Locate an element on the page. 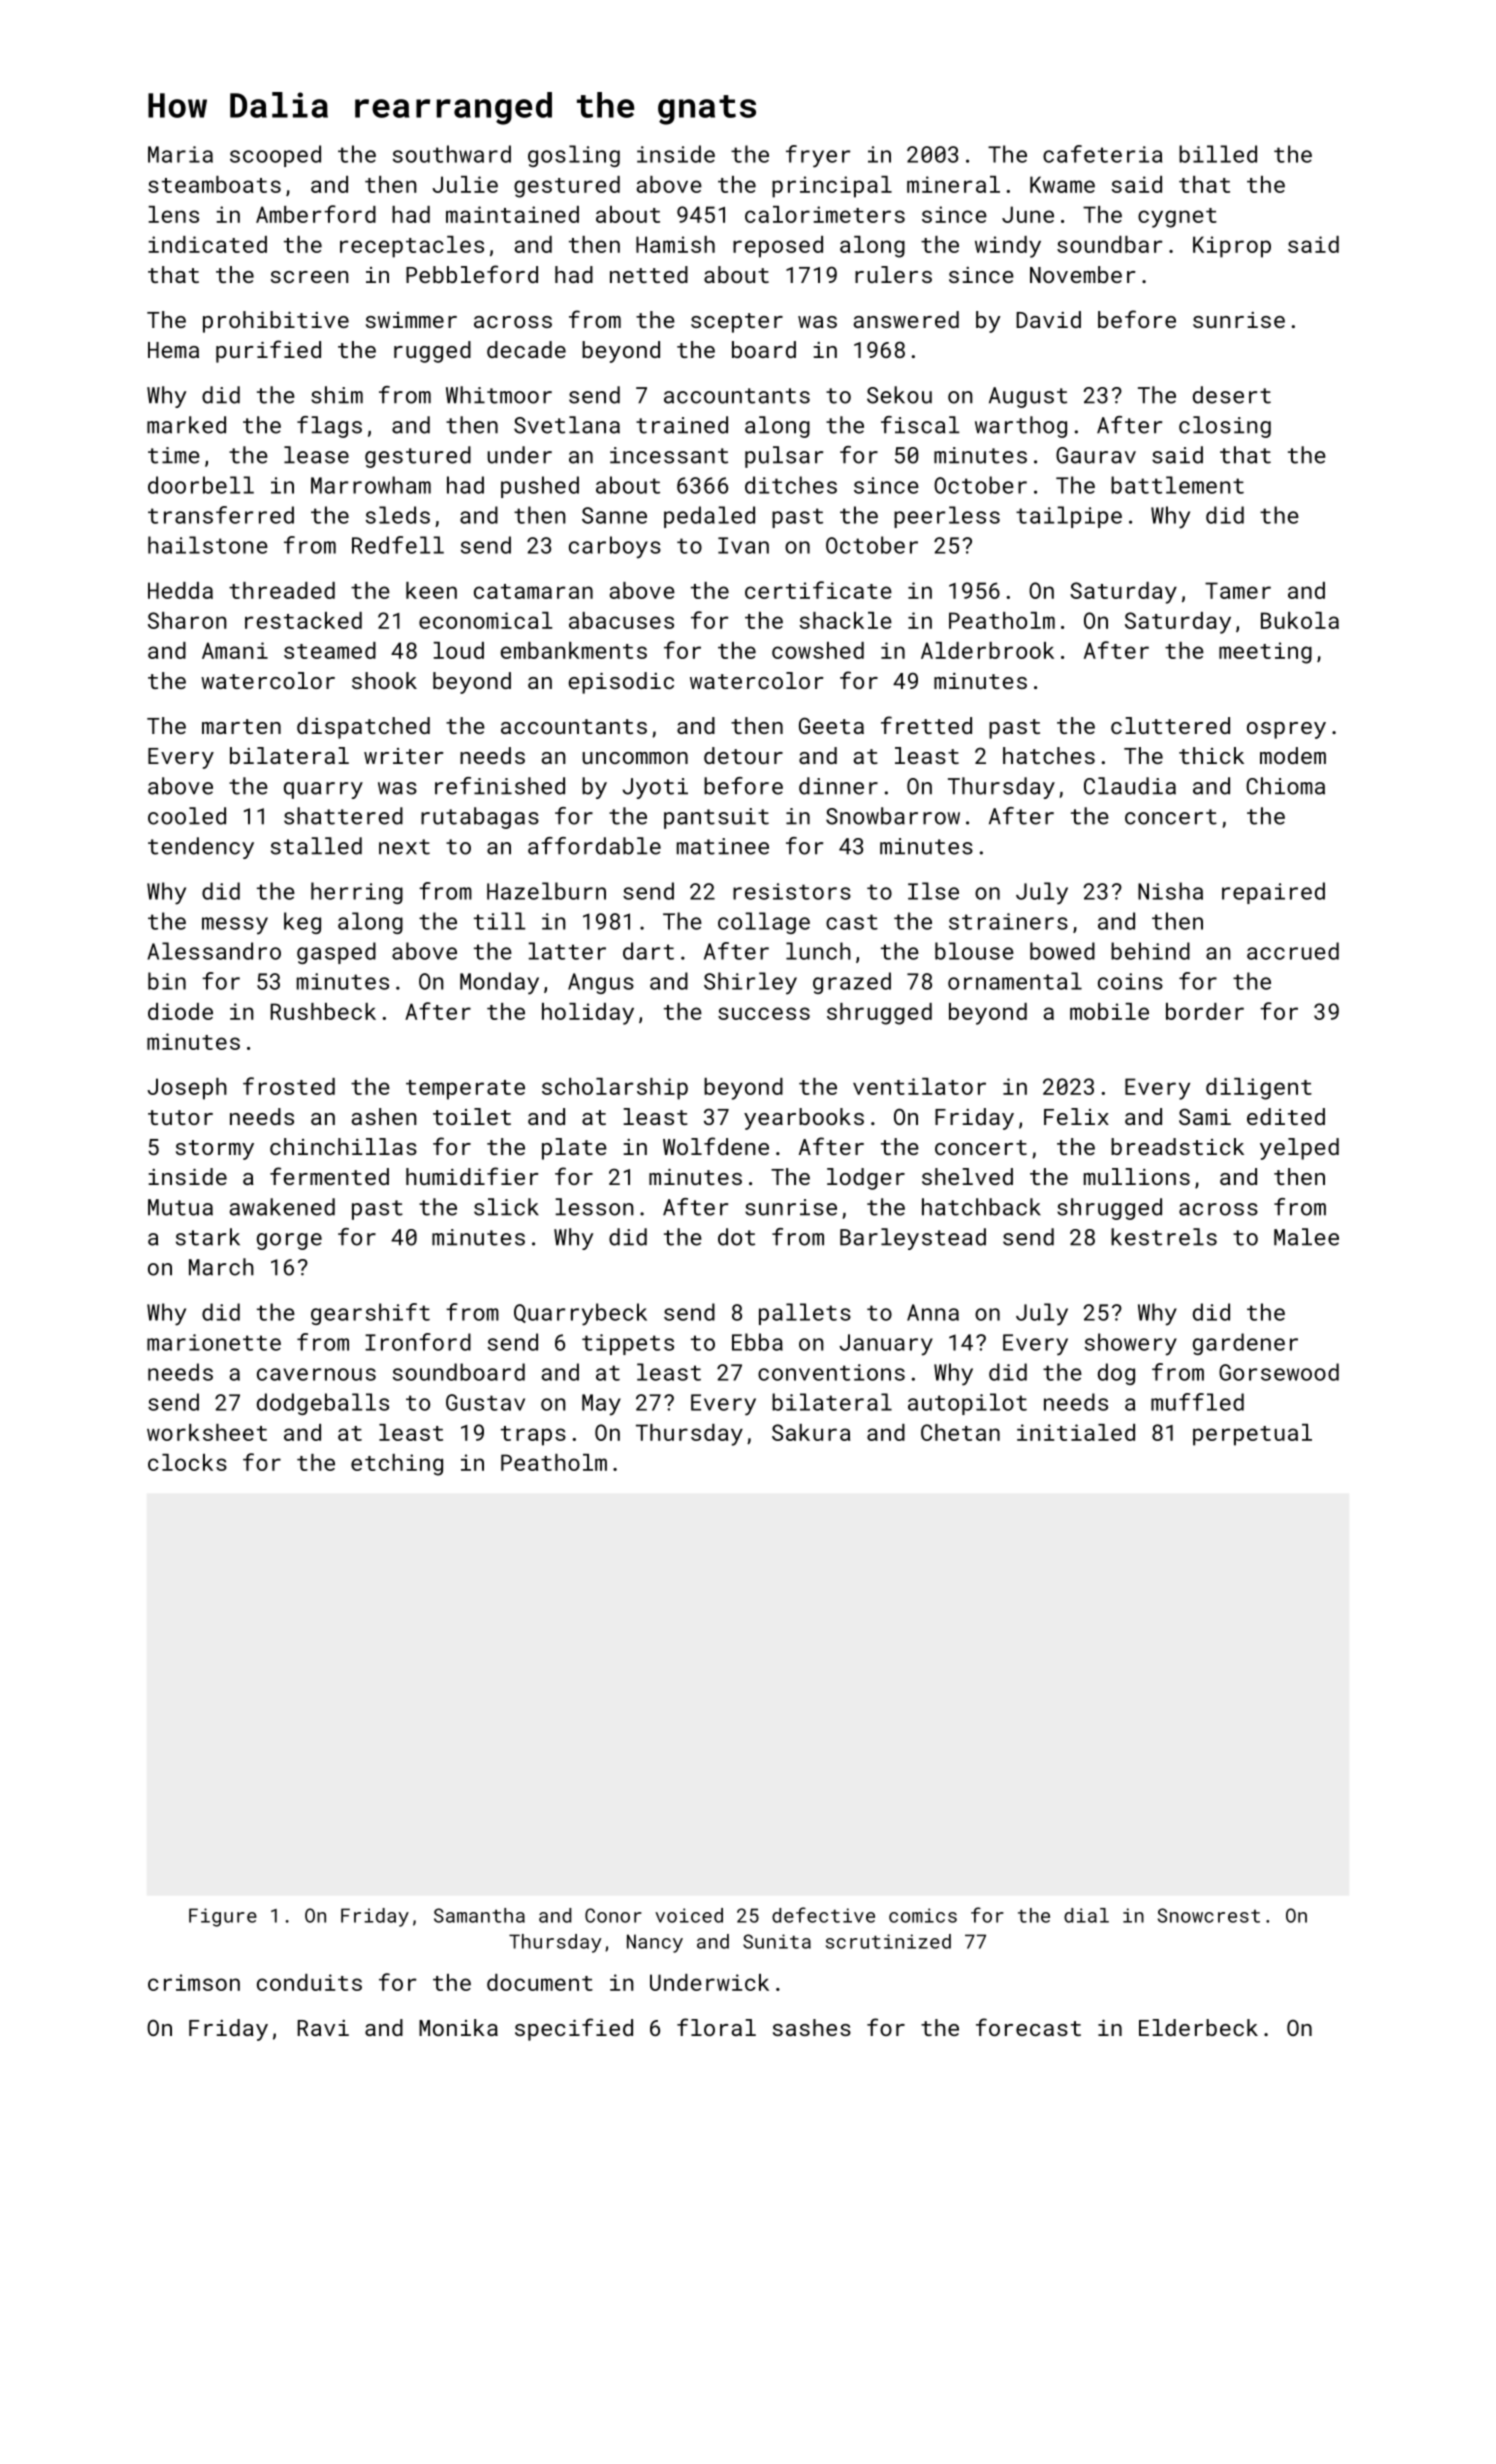 This page has width=1496, height=2464. fiscal is located at coordinates (920, 425).
